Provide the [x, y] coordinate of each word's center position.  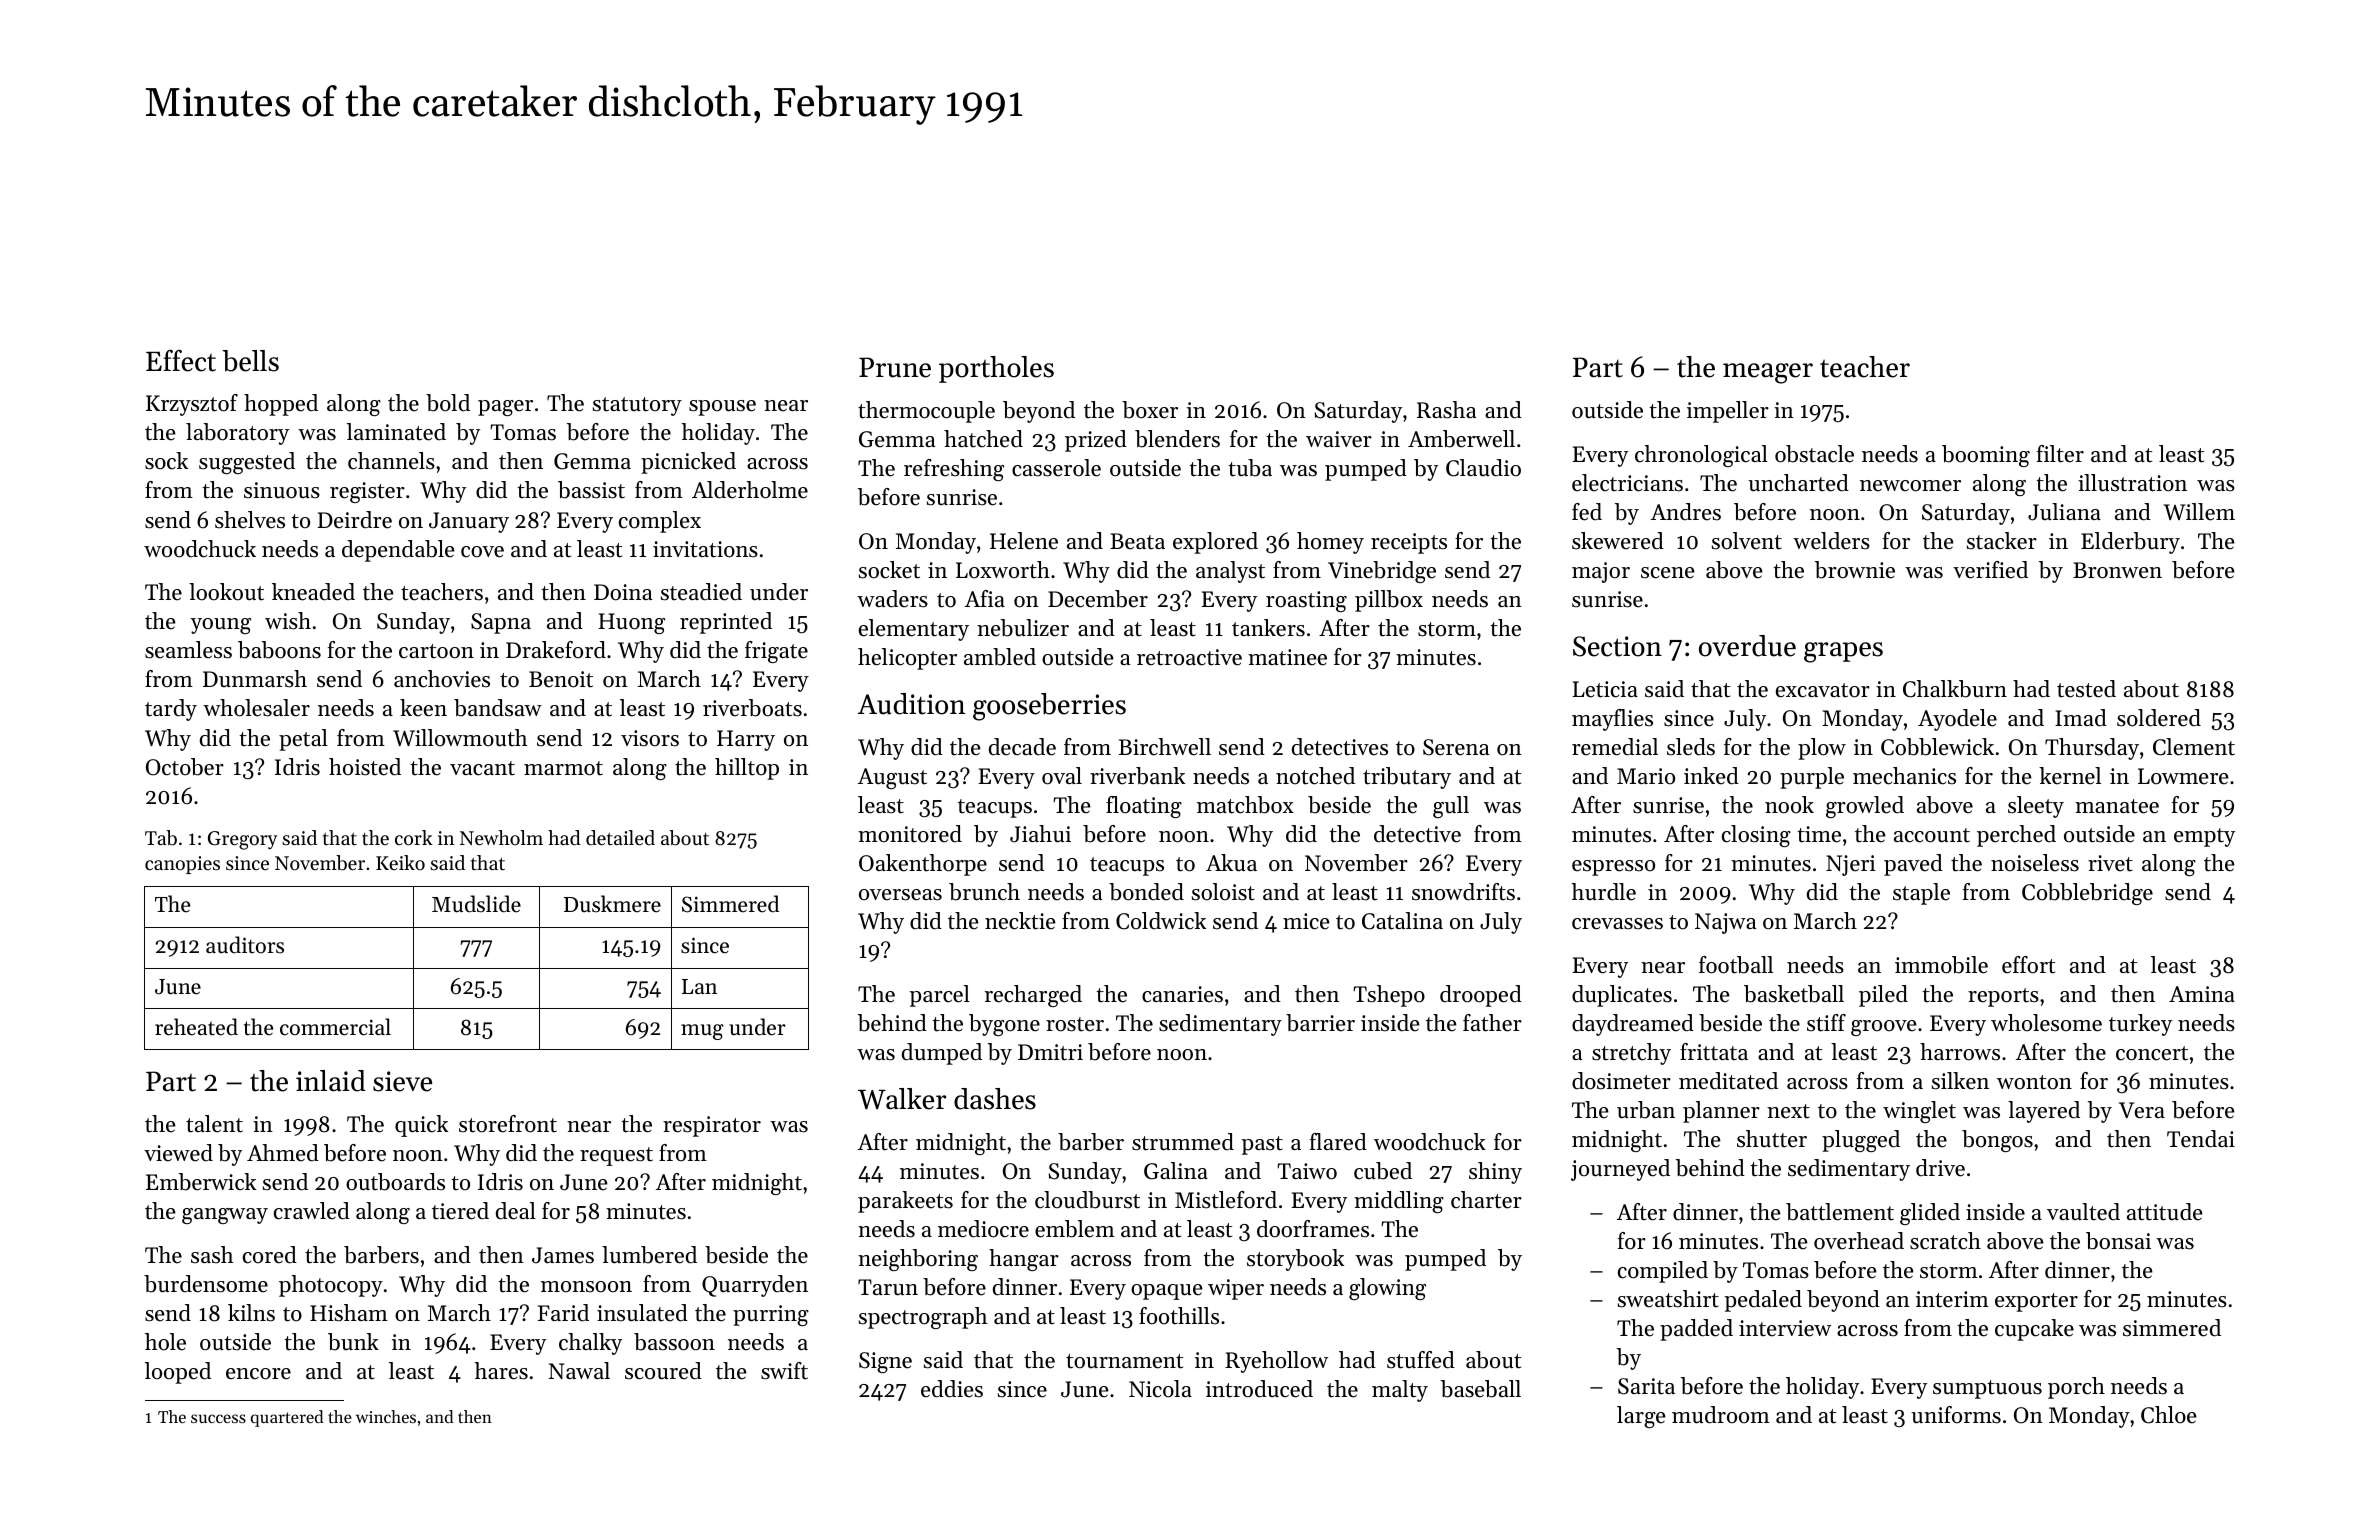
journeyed [1620, 1170]
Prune [895, 367]
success [218, 1418]
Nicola [1160, 1389]
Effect [181, 360]
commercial [335, 1027]
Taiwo [1307, 1171]
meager [1768, 373]
